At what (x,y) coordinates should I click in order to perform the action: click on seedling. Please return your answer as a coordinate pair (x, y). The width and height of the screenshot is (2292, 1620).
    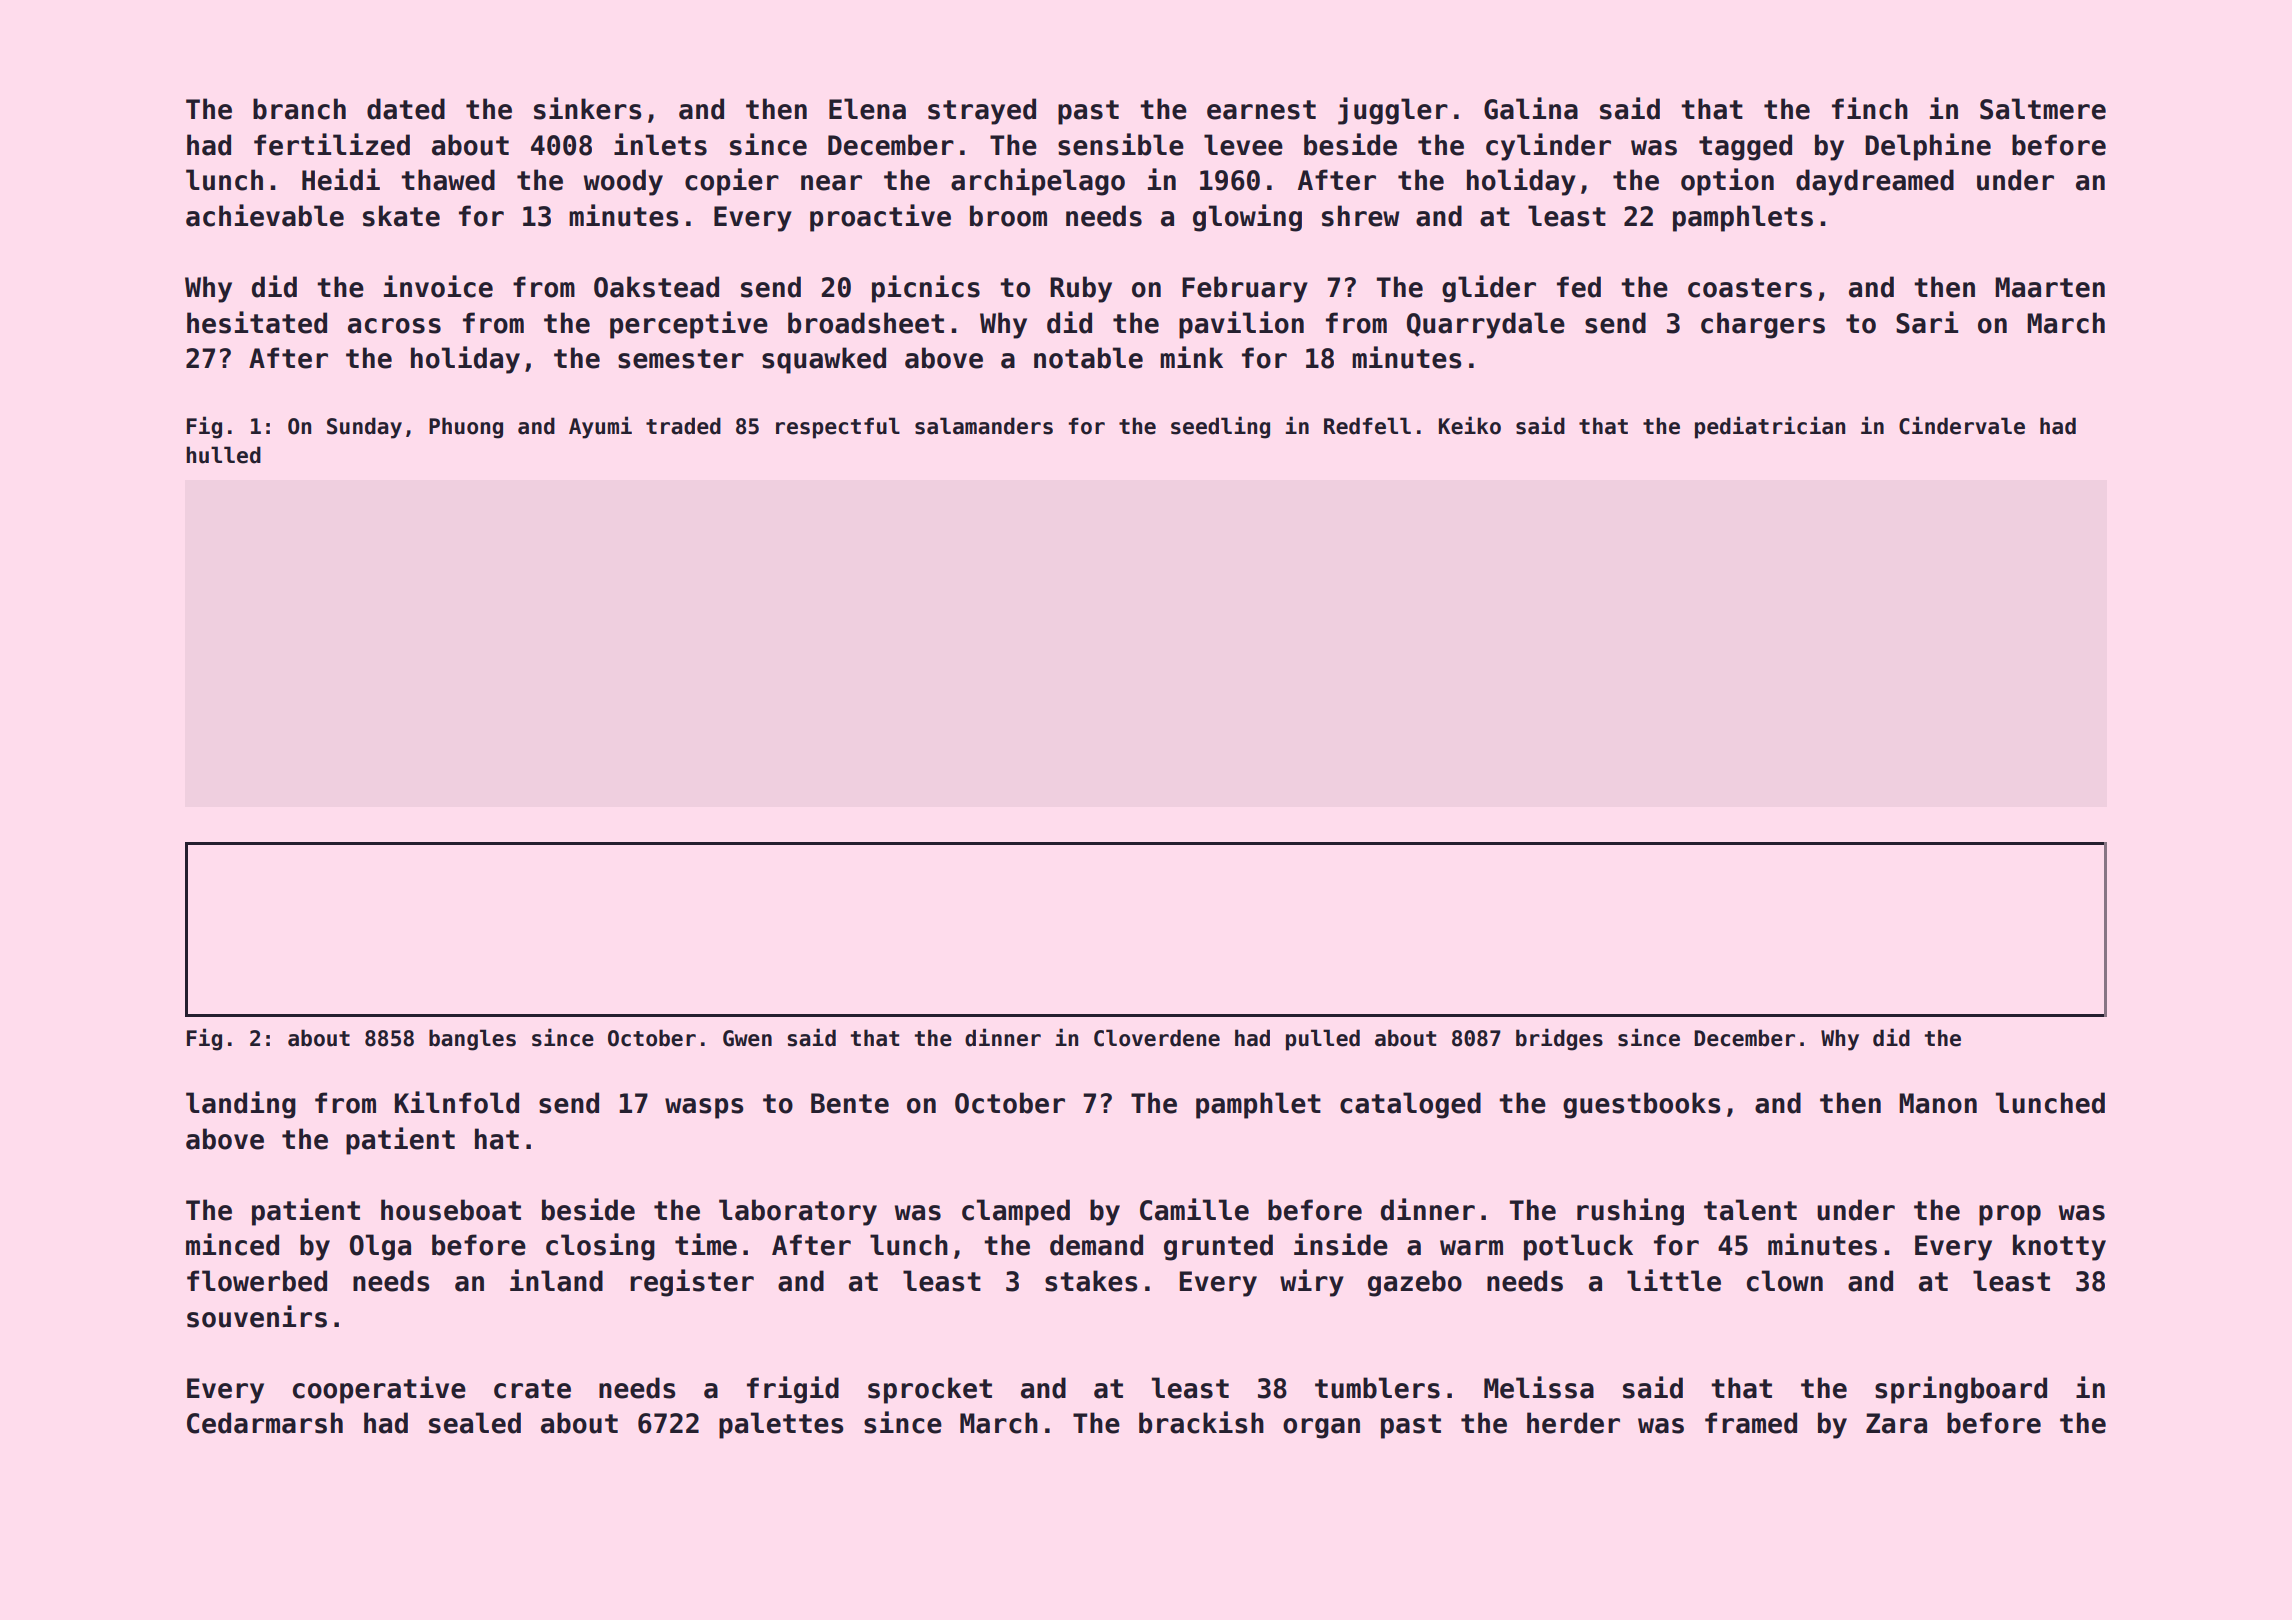
    Looking at the image, I should click on (1220, 427).
